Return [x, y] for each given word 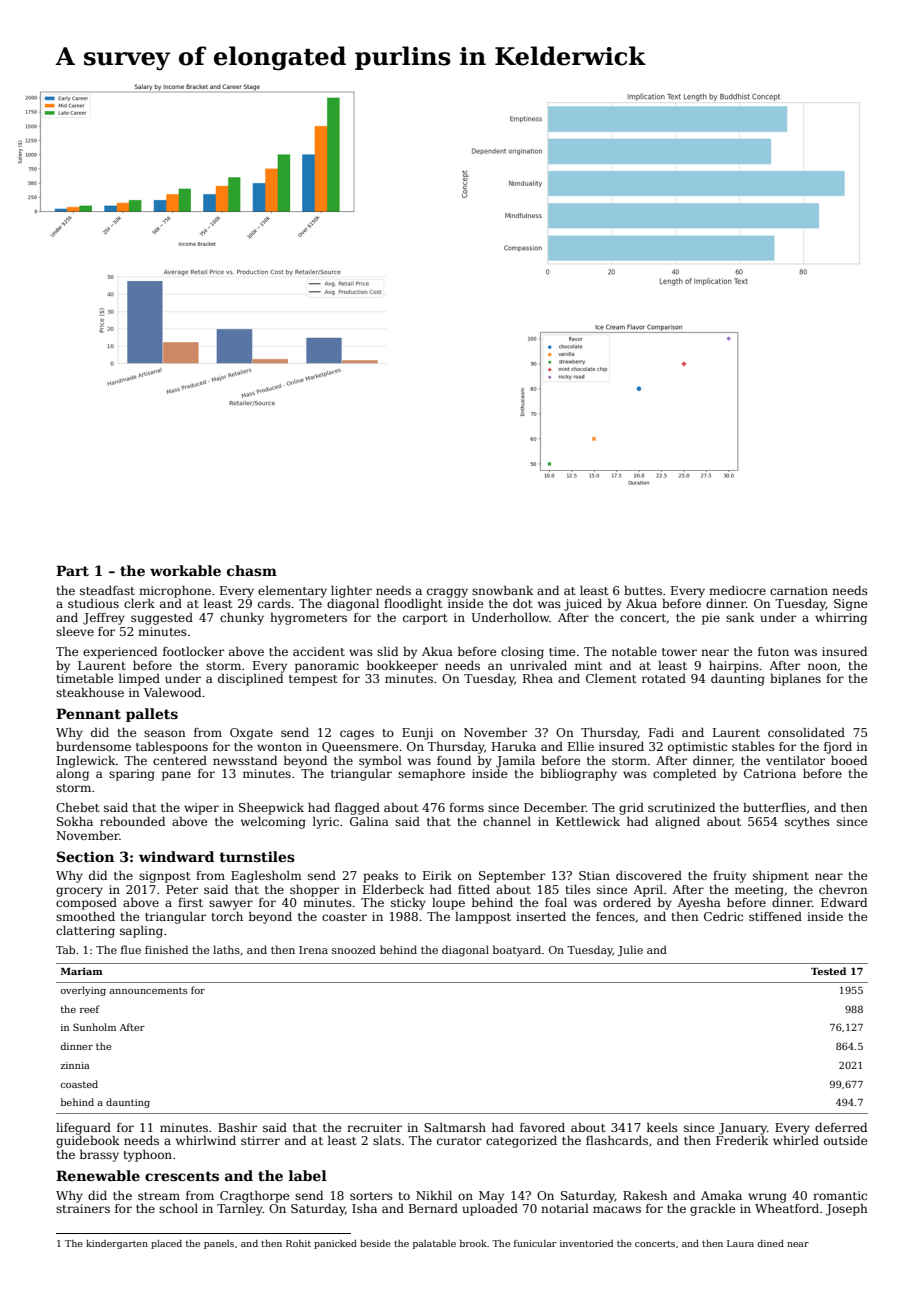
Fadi [661, 732]
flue [131, 949]
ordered [627, 902]
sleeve [75, 631]
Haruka [514, 746]
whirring [841, 619]
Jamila [515, 762]
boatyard [517, 951]
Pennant [88, 713]
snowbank [502, 590]
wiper [201, 809]
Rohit [298, 1243]
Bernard [433, 1208]
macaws [617, 1209]
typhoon [147, 1156]
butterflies [774, 807]
